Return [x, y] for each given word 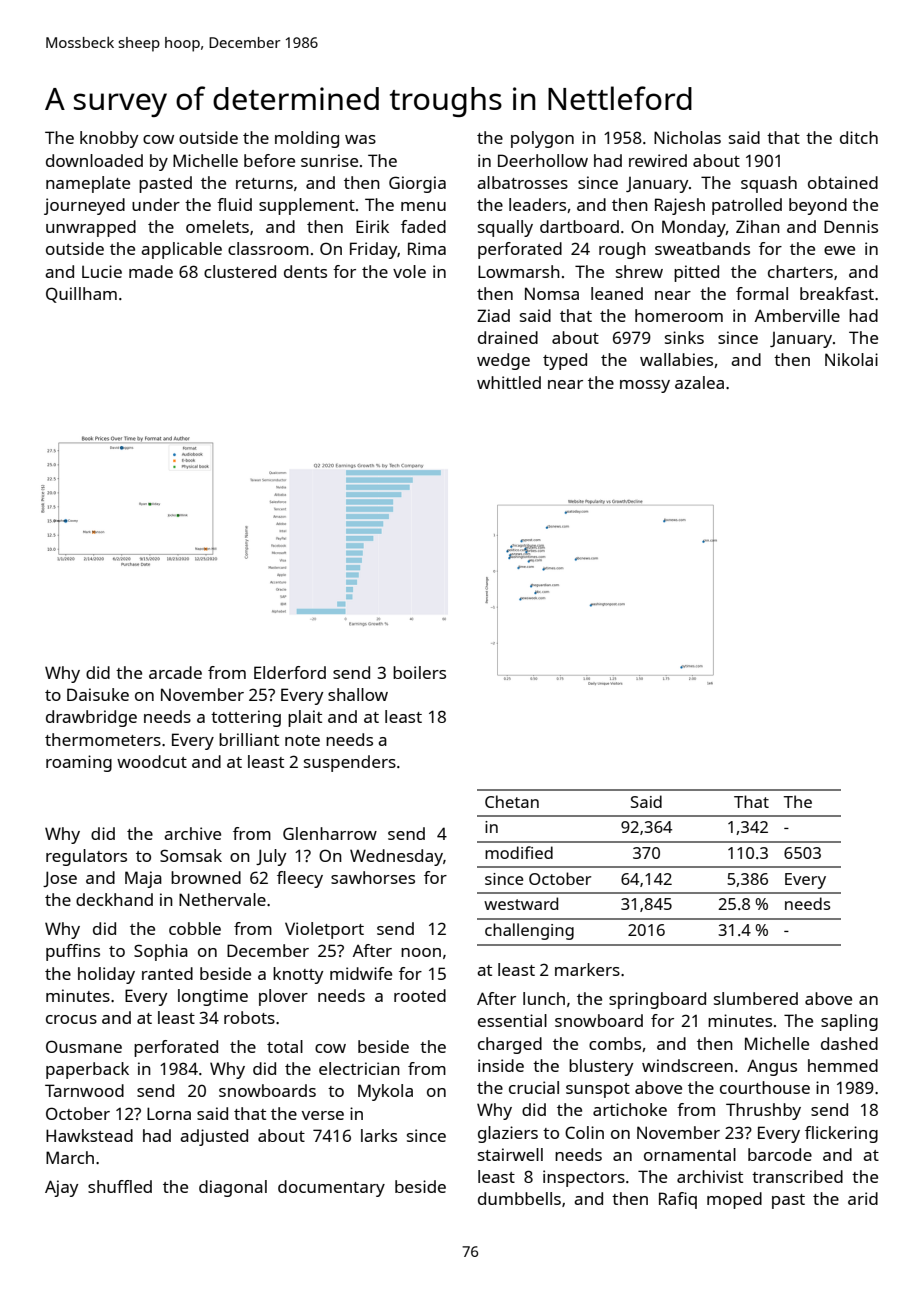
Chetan [512, 801]
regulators [86, 857]
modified [519, 852]
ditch [859, 137]
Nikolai [851, 359]
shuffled [120, 1186]
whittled [509, 382]
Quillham [81, 295]
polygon [542, 139]
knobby [109, 139]
